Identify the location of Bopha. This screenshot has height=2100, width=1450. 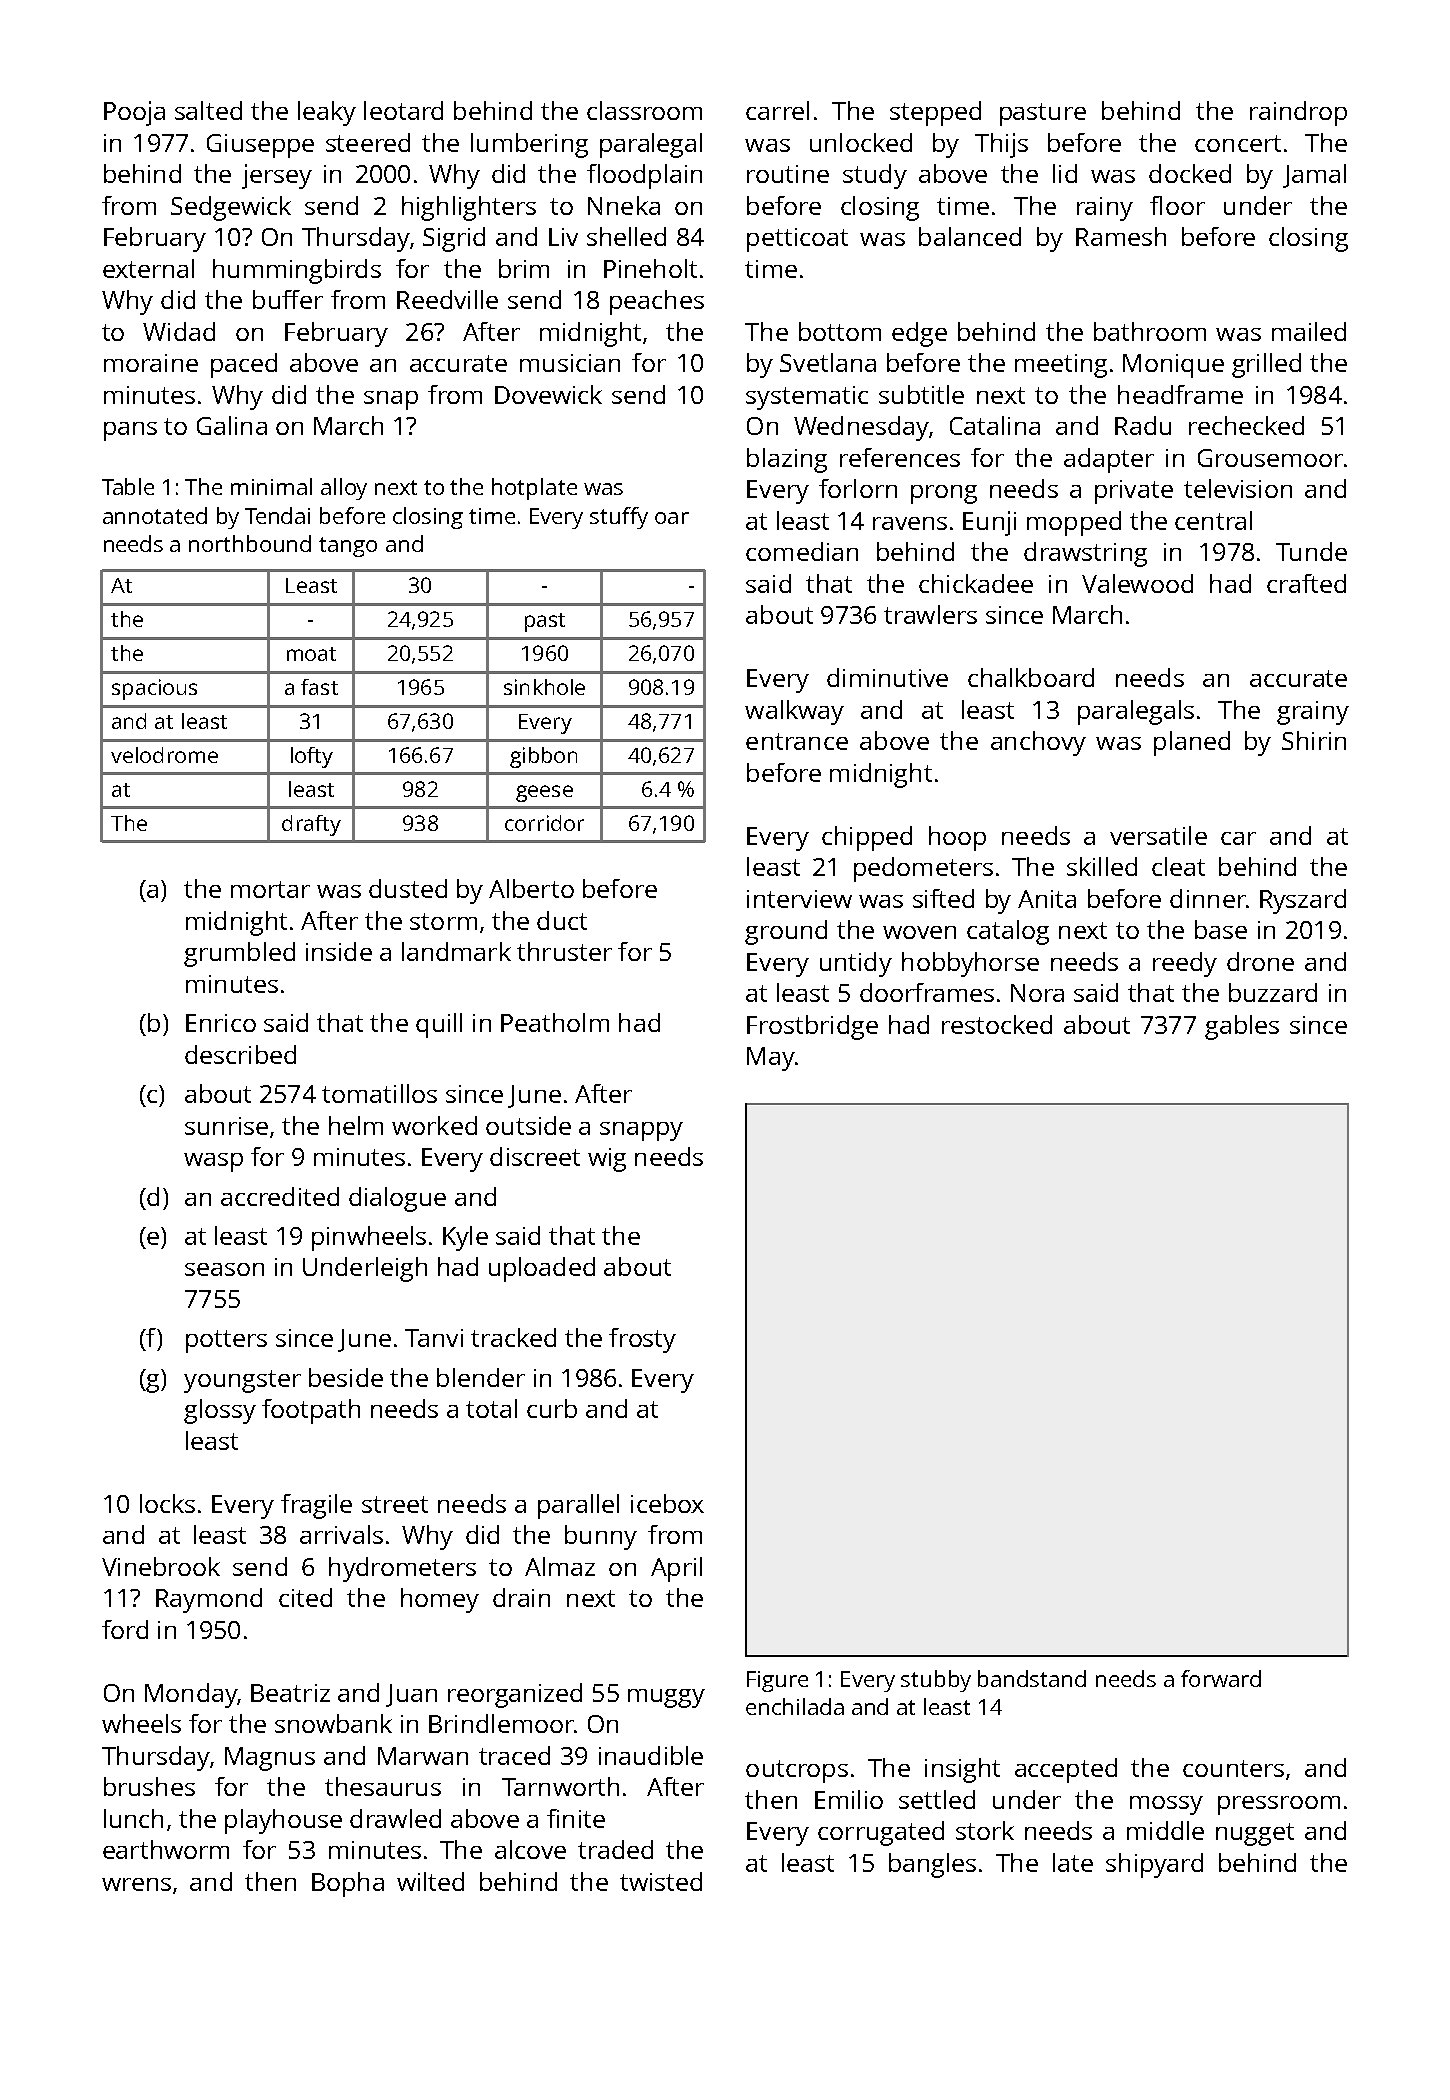
(348, 1884).
